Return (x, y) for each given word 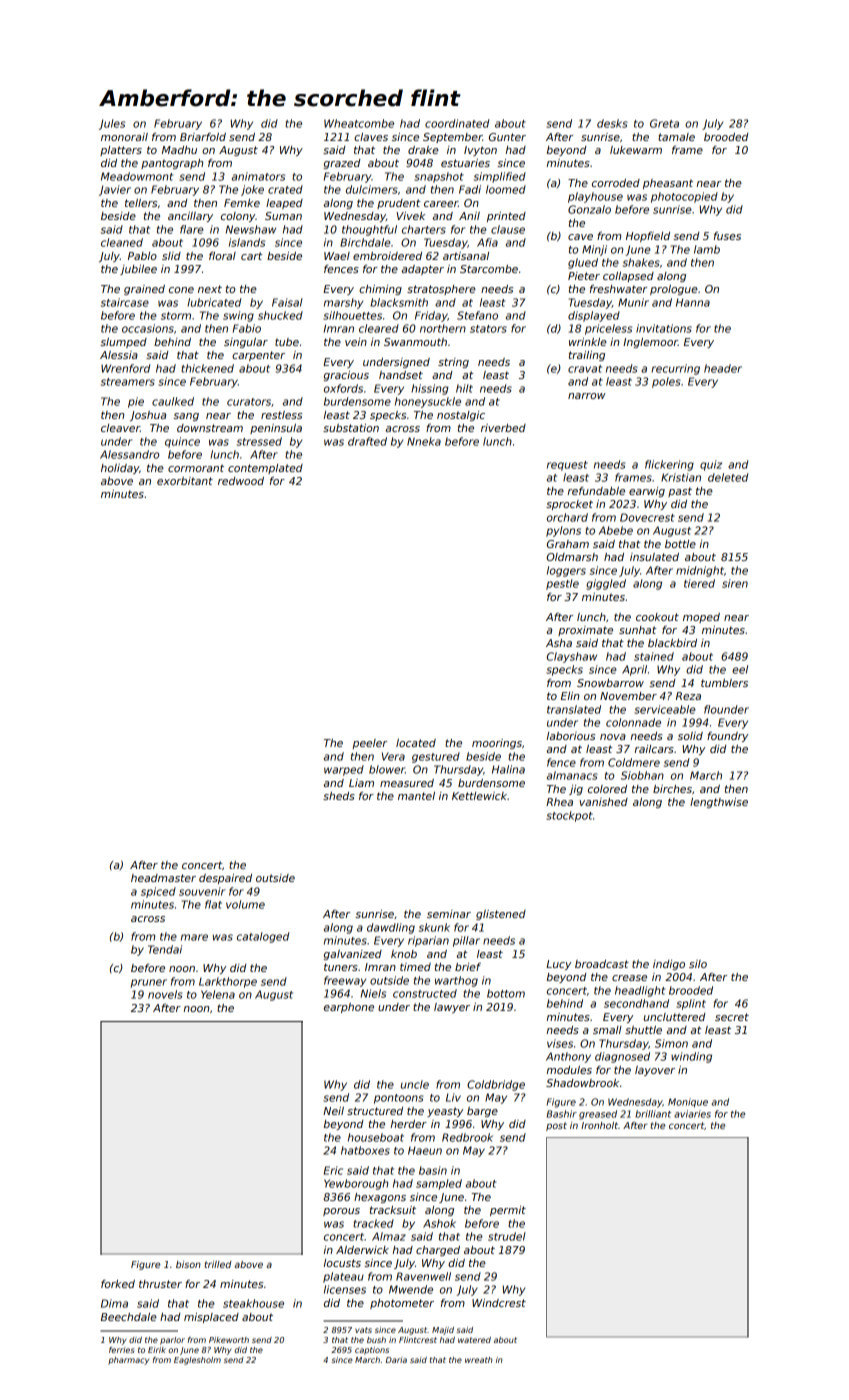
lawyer (452, 1008)
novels (165, 994)
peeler (370, 744)
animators (258, 176)
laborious (571, 736)
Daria (396, 1360)
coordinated (457, 123)
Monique (688, 1103)
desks (612, 123)
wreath (479, 1360)
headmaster (163, 878)
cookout (657, 617)
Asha (559, 643)
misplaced (211, 1318)
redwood (241, 481)
